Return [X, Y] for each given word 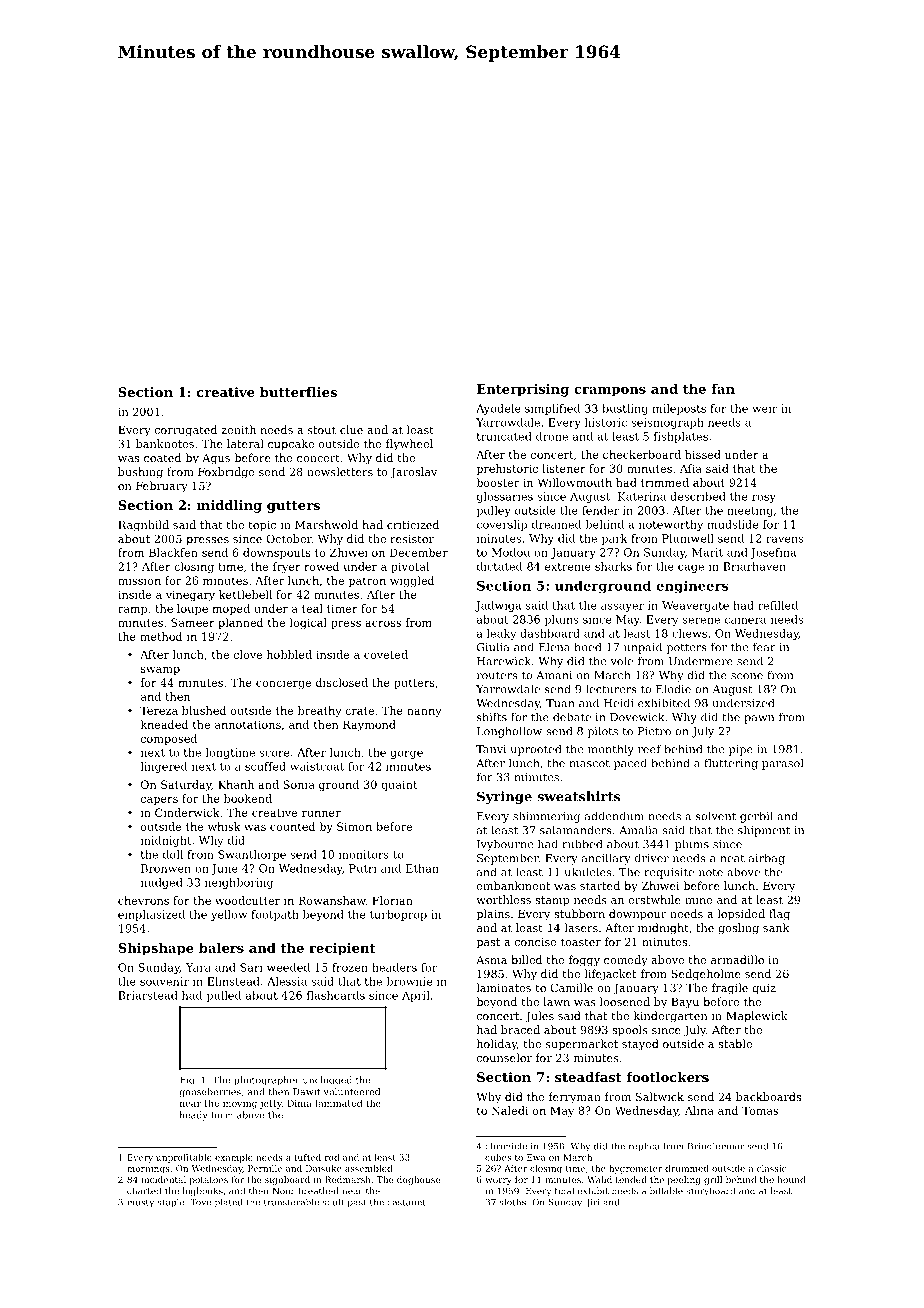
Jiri [593, 1203]
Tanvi [491, 749]
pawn [759, 719]
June [224, 869]
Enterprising [523, 390]
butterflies [298, 392]
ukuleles [587, 872]
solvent [716, 816]
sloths [513, 1202]
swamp [160, 671]
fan [723, 389]
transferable [291, 1202]
